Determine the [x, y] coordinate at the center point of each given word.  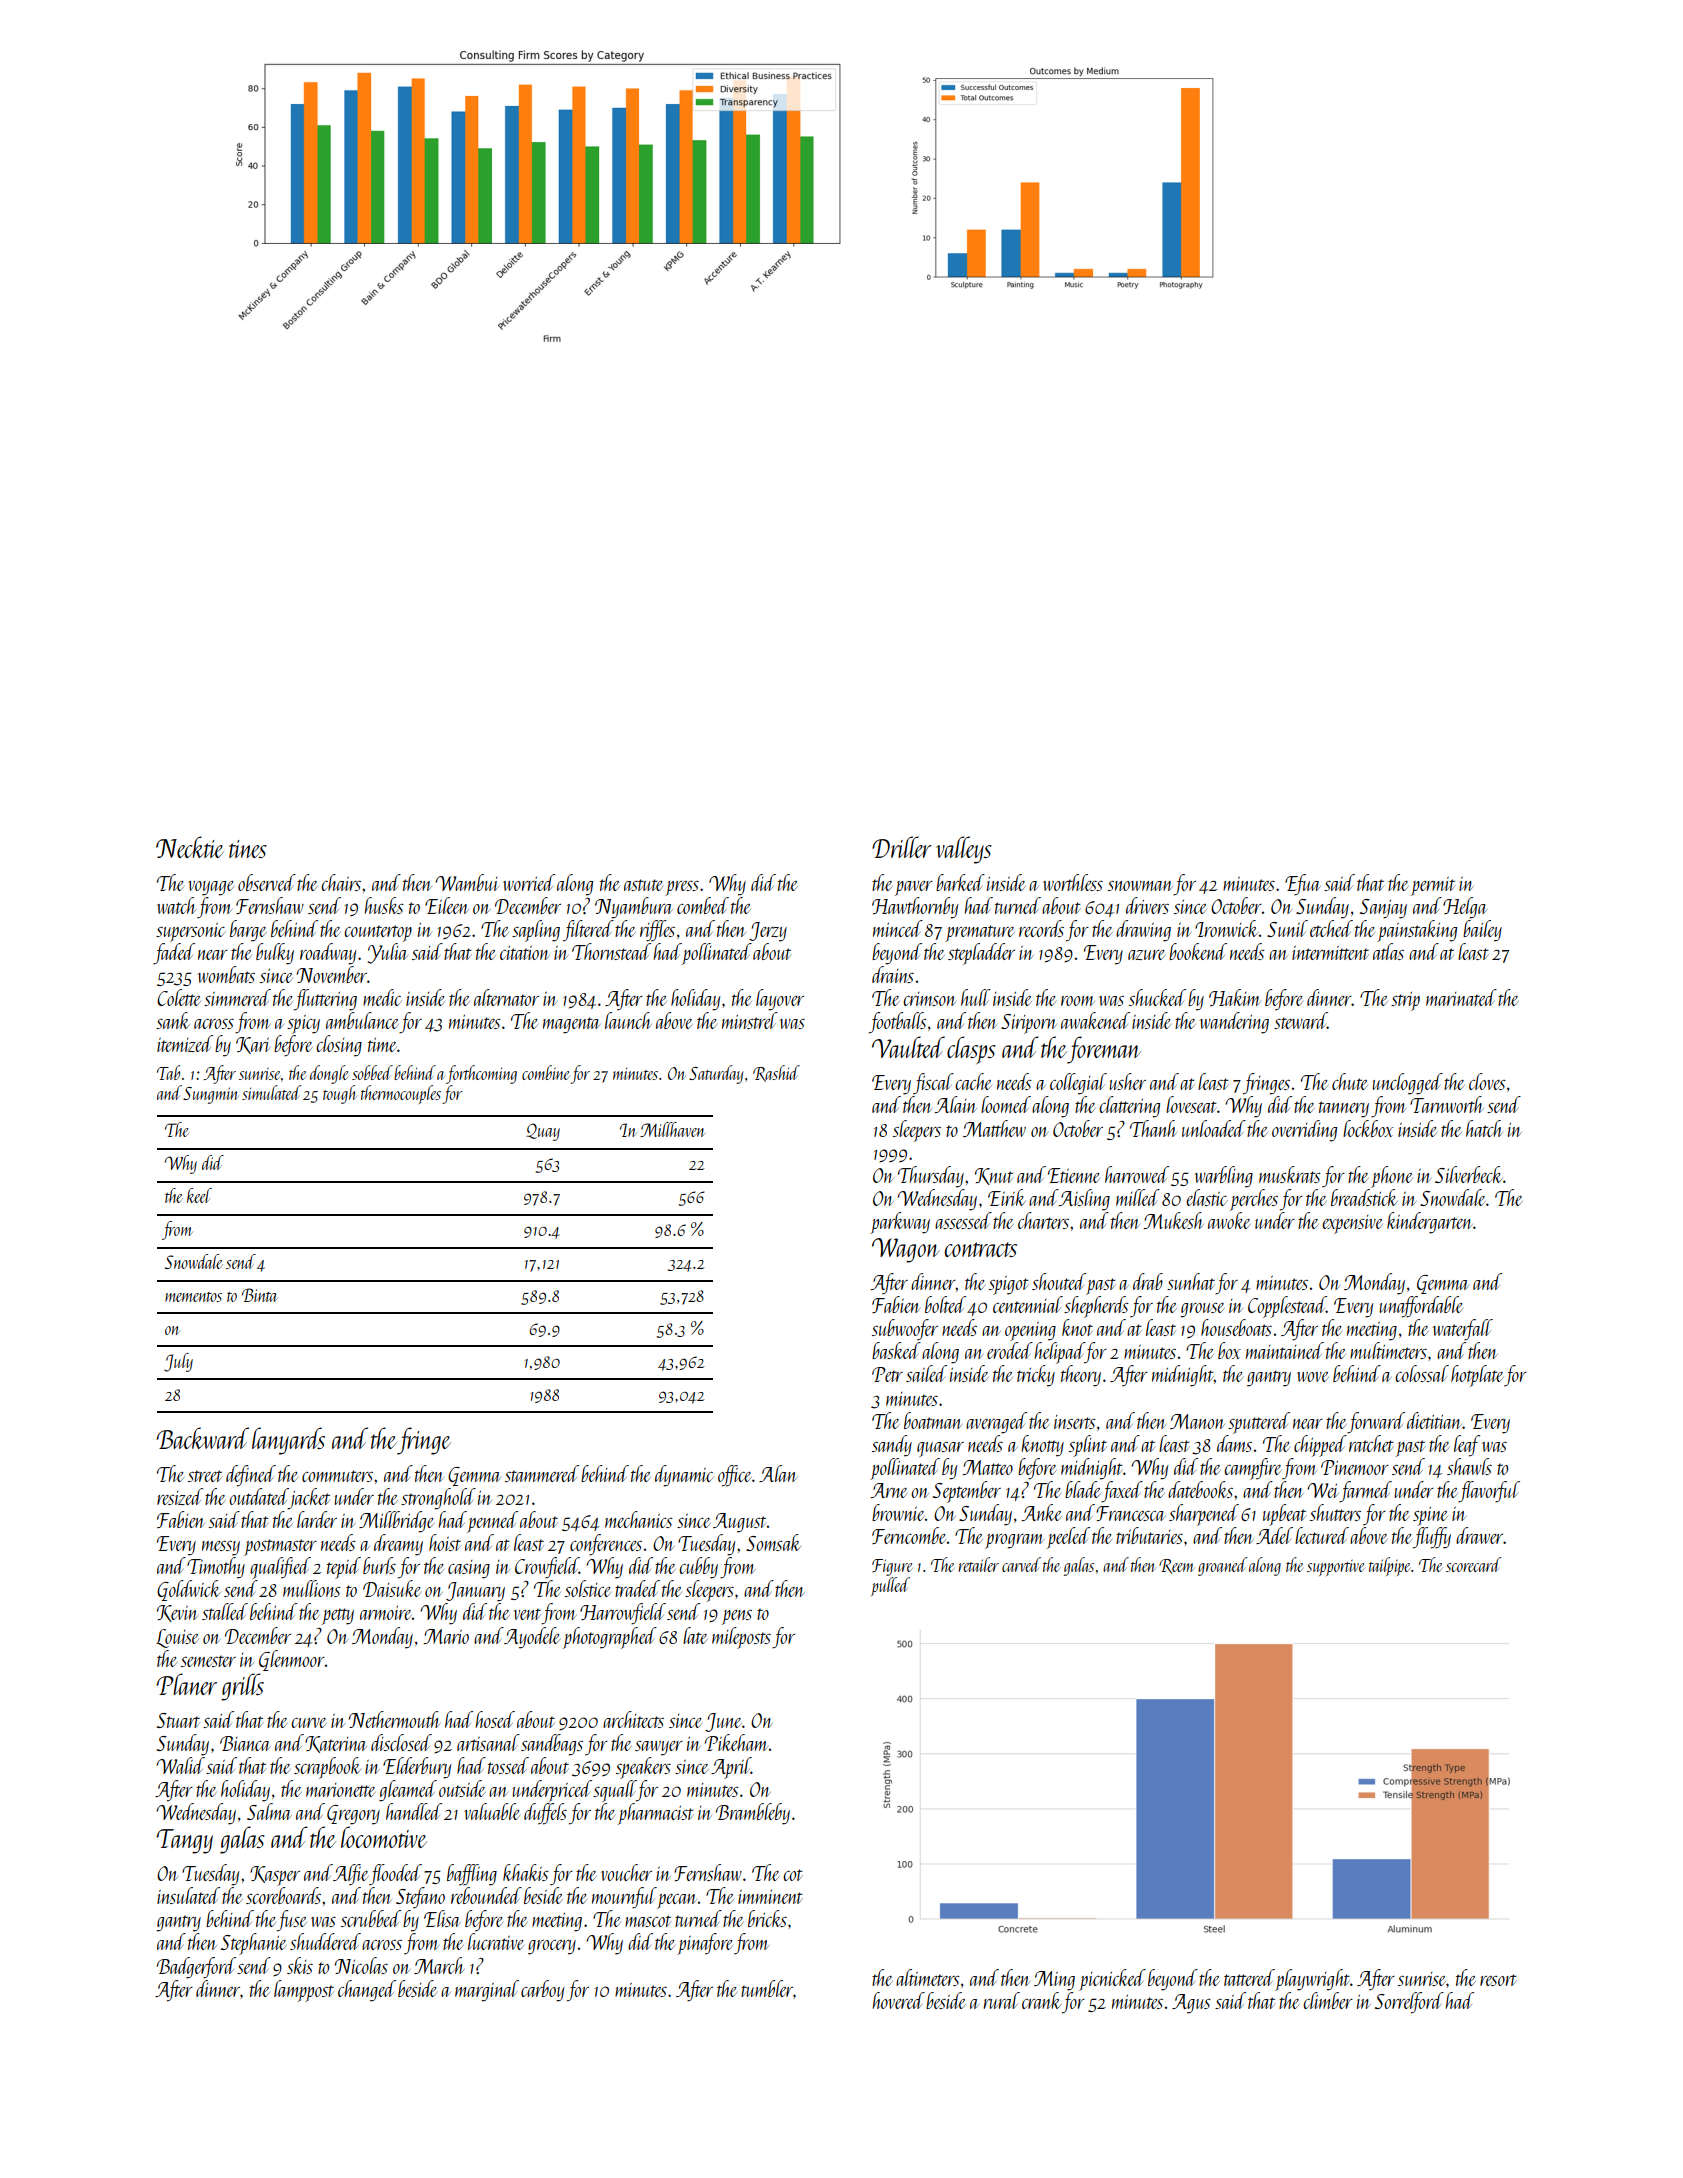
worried [529, 882]
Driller [902, 847]
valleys [964, 850]
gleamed [408, 1791]
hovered [899, 2000]
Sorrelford [1409, 2003]
